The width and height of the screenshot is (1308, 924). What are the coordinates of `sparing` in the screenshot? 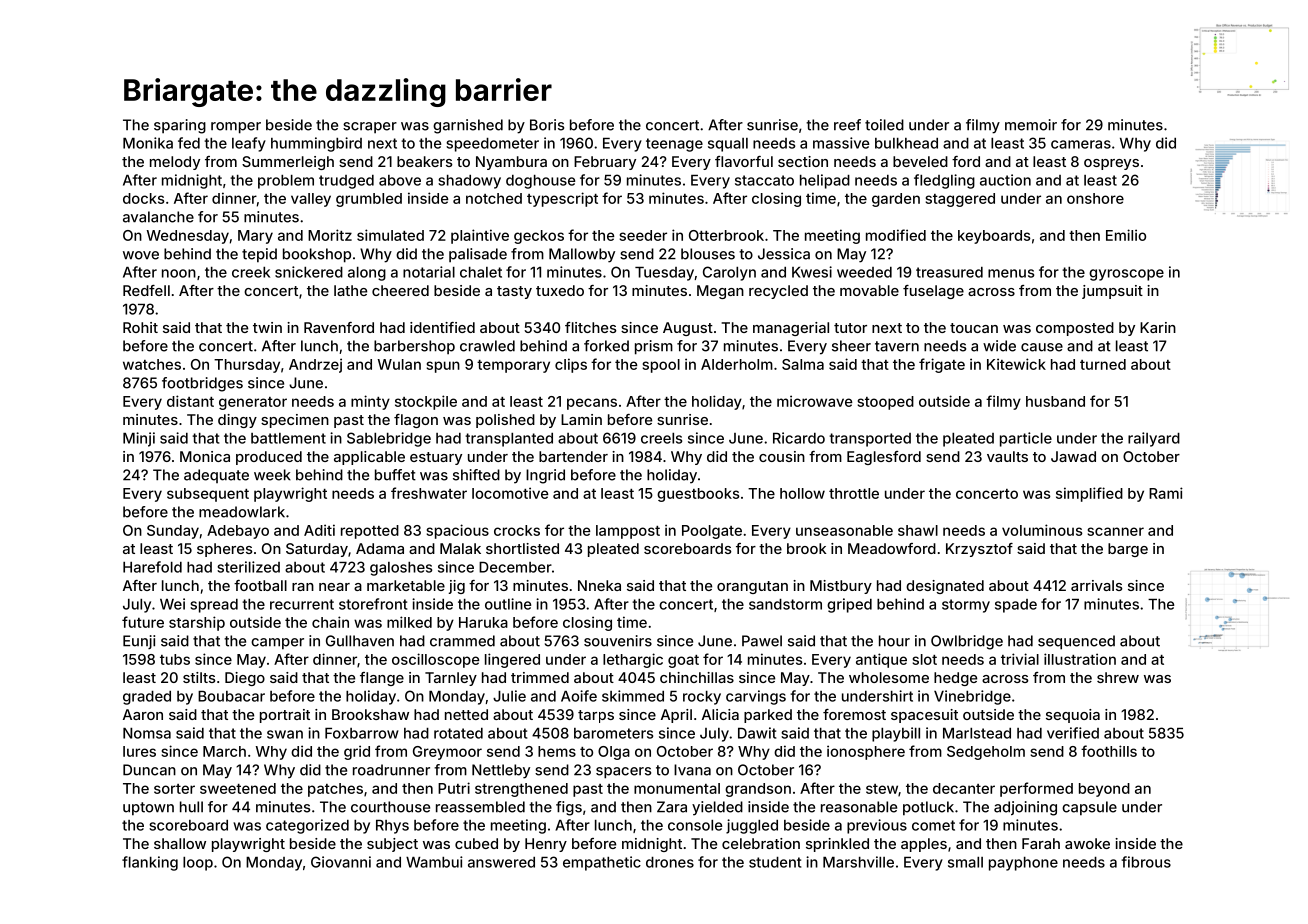 It's located at (180, 126).
